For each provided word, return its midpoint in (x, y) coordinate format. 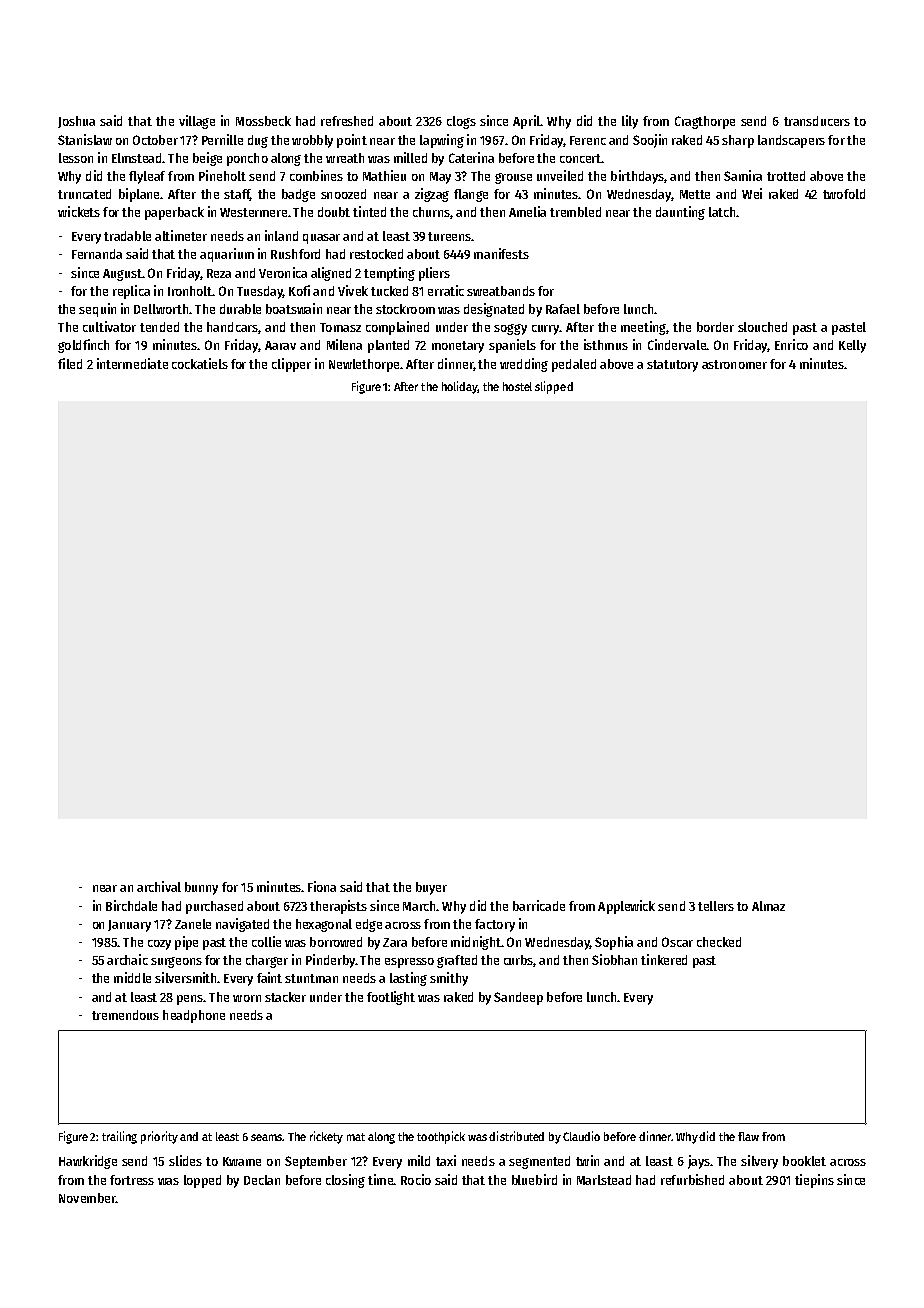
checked (719, 942)
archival (159, 886)
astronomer (734, 364)
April (526, 122)
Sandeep (518, 998)
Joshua (76, 122)
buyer (431, 888)
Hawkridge (88, 1162)
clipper (291, 365)
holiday (460, 387)
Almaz (768, 906)
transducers (817, 121)
